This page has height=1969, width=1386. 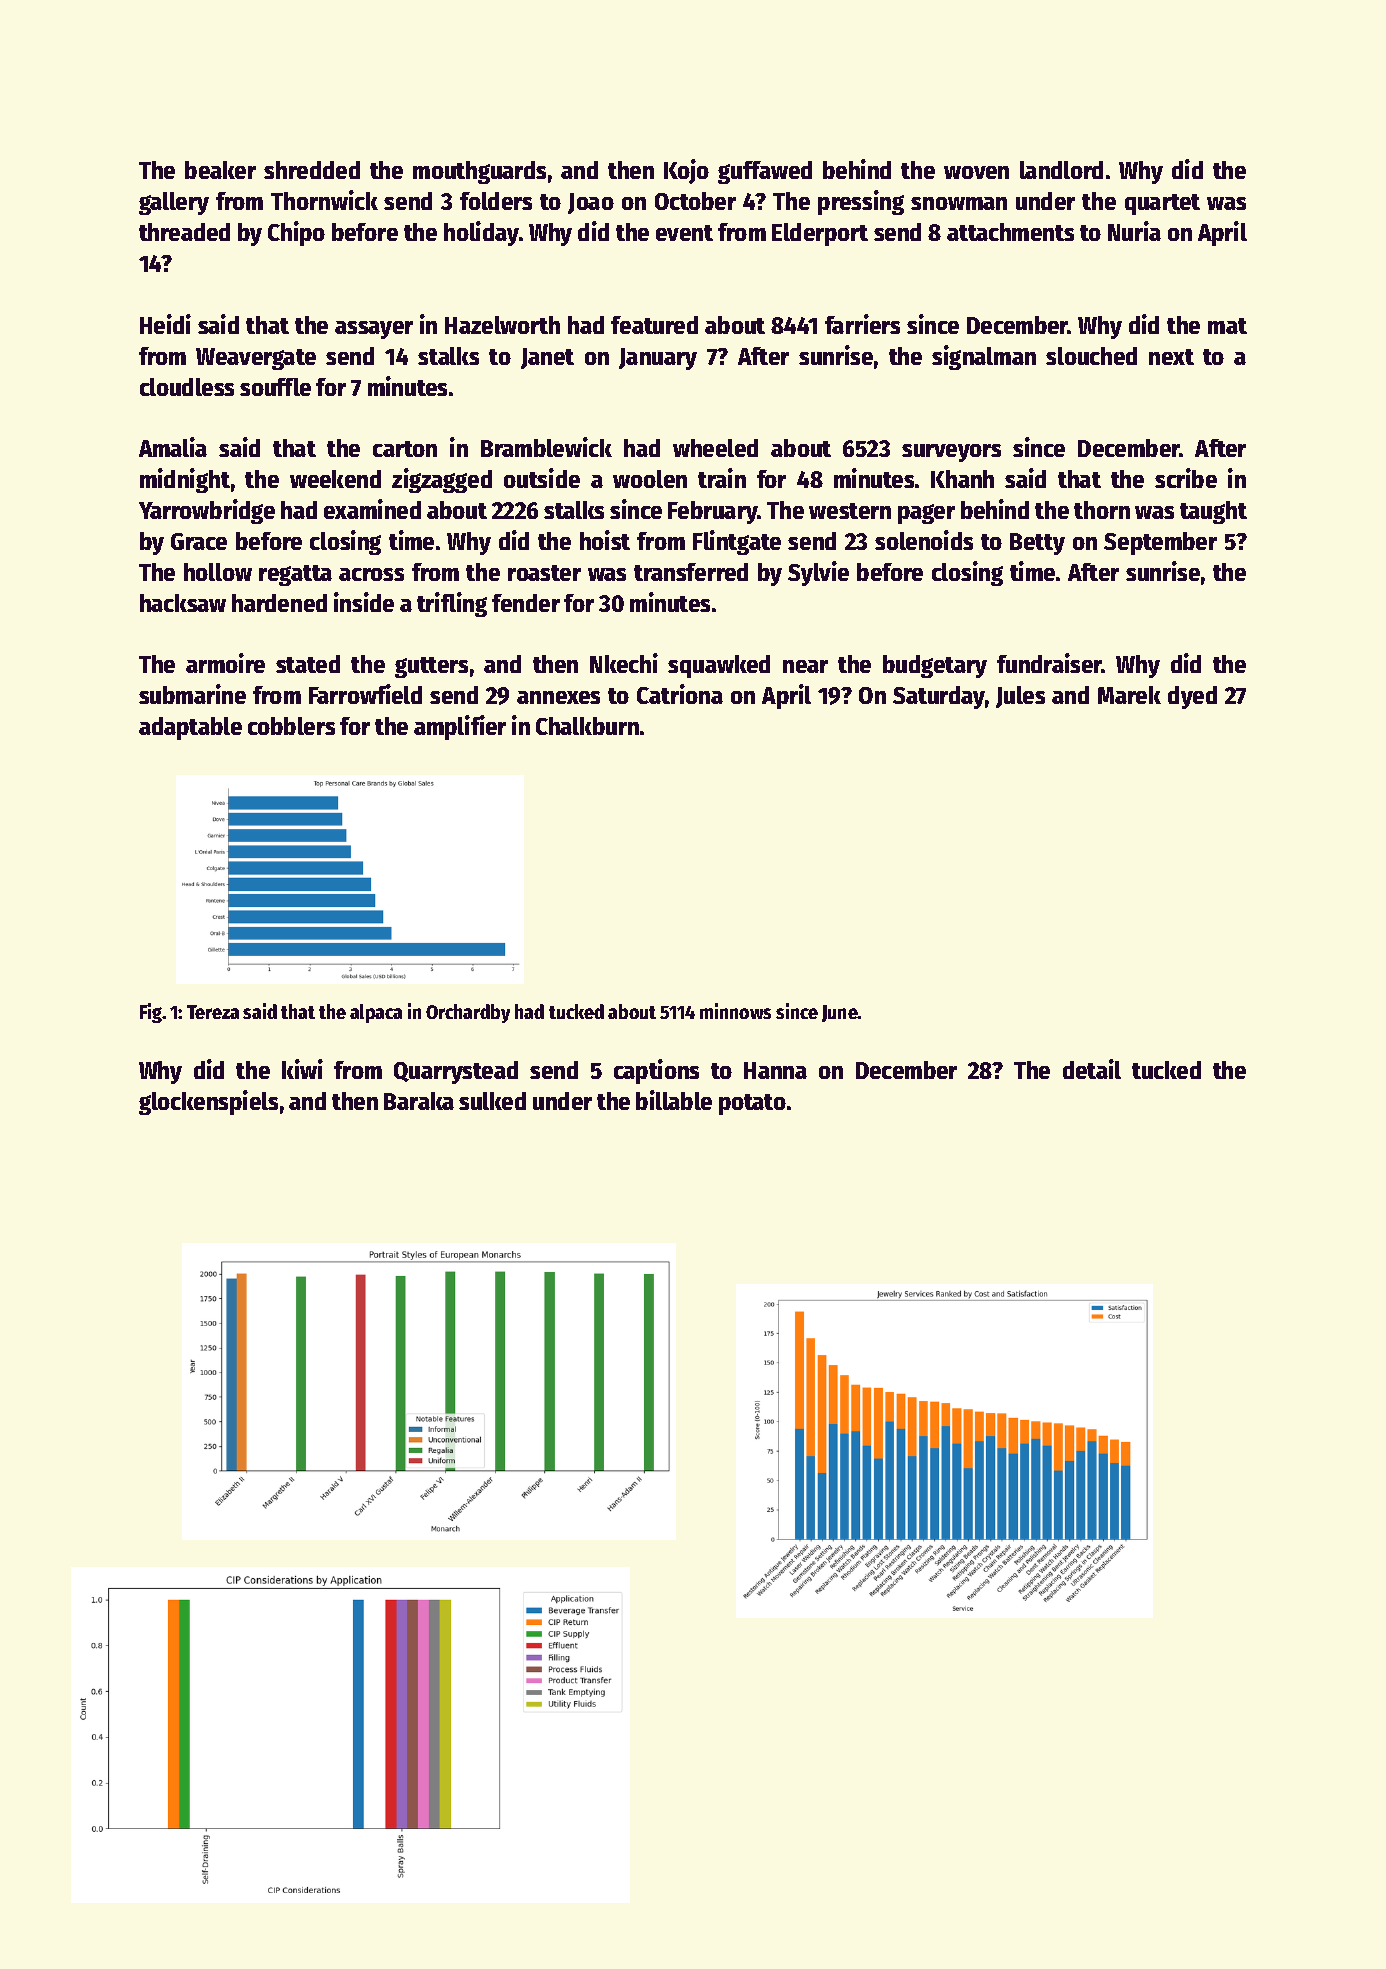 I want to click on signalman, so click(x=984, y=357).
